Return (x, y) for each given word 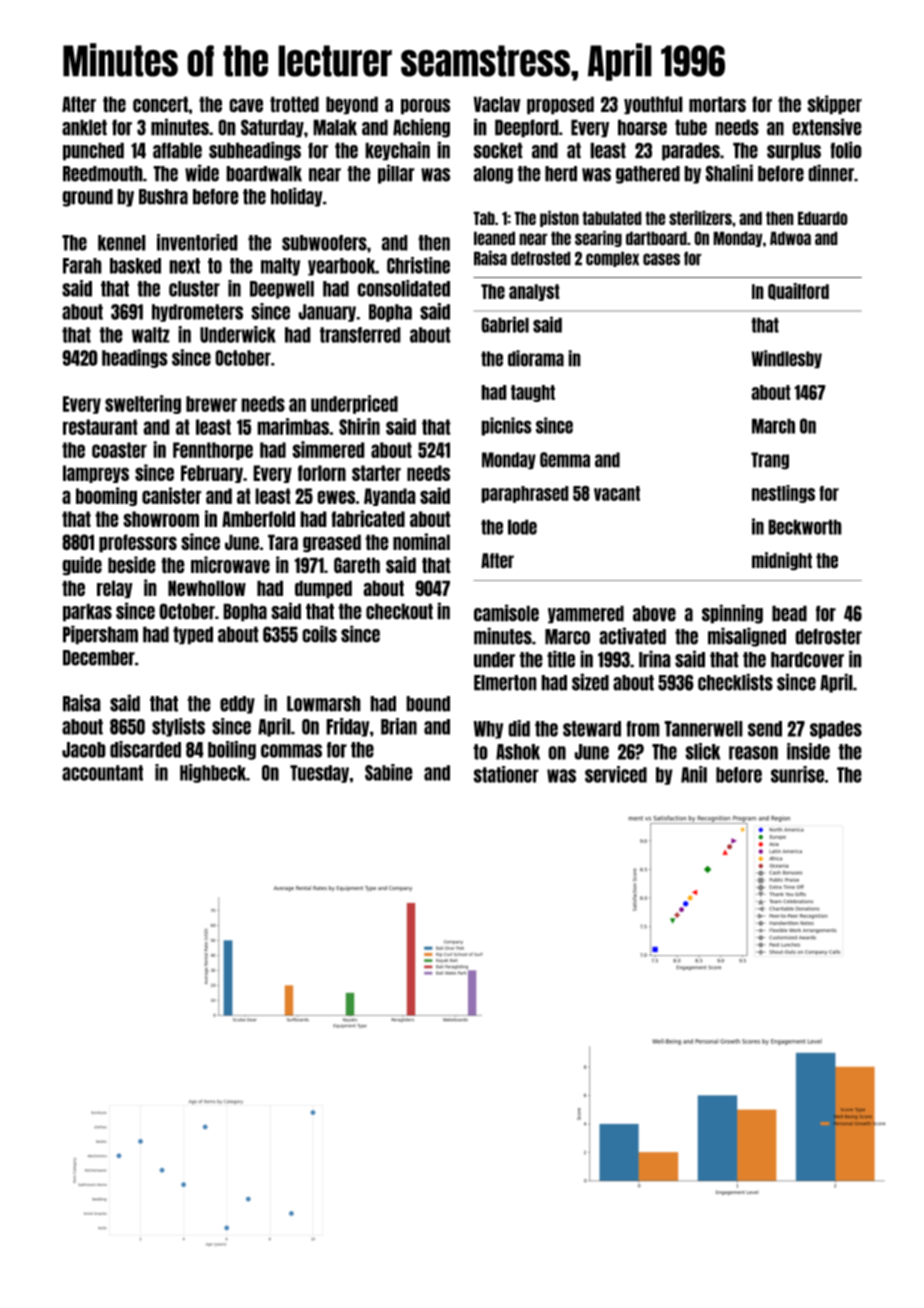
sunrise (797, 774)
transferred (360, 335)
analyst (534, 292)
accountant (102, 773)
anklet (84, 127)
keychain (397, 151)
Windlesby (786, 359)
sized (590, 682)
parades (691, 151)
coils (319, 634)
